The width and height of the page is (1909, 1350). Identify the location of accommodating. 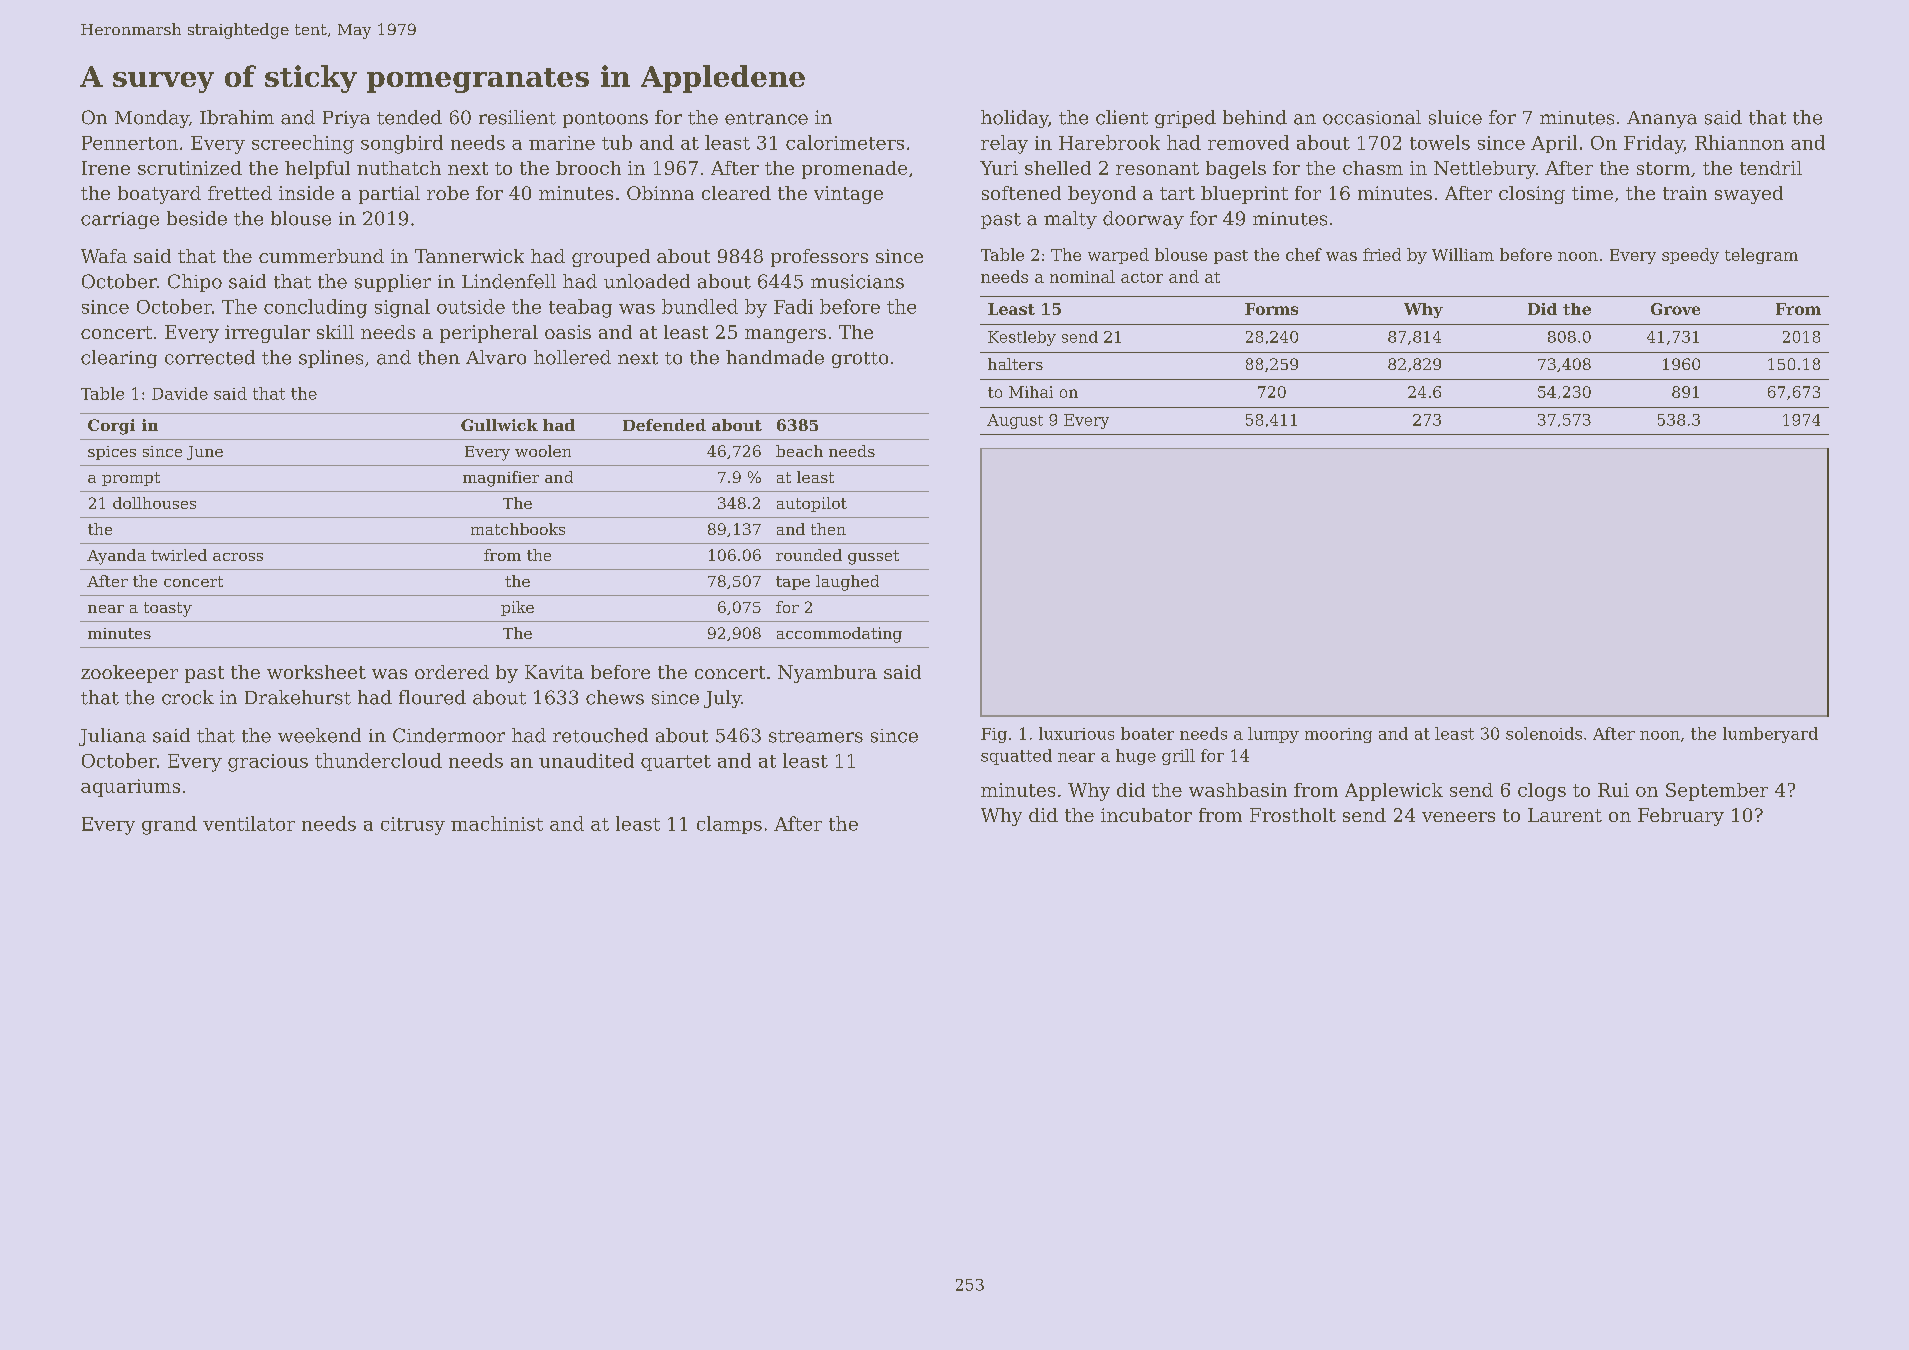
(839, 635).
